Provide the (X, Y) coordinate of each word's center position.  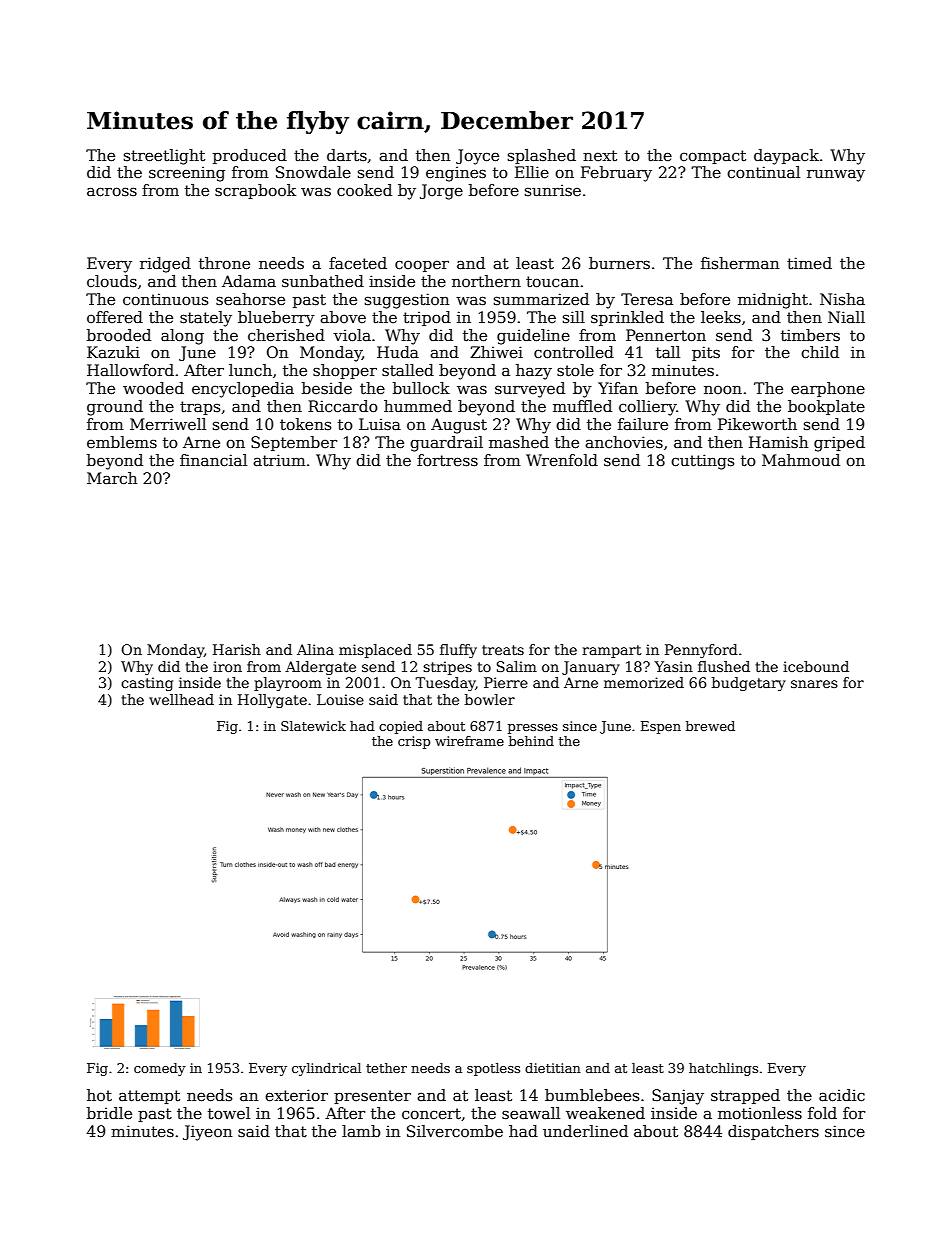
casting (147, 684)
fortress (447, 460)
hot (99, 1095)
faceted (358, 263)
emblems (122, 442)
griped (839, 444)
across (112, 191)
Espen (661, 727)
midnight (773, 301)
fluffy (458, 651)
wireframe (469, 741)
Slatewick (313, 726)
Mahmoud (801, 460)
